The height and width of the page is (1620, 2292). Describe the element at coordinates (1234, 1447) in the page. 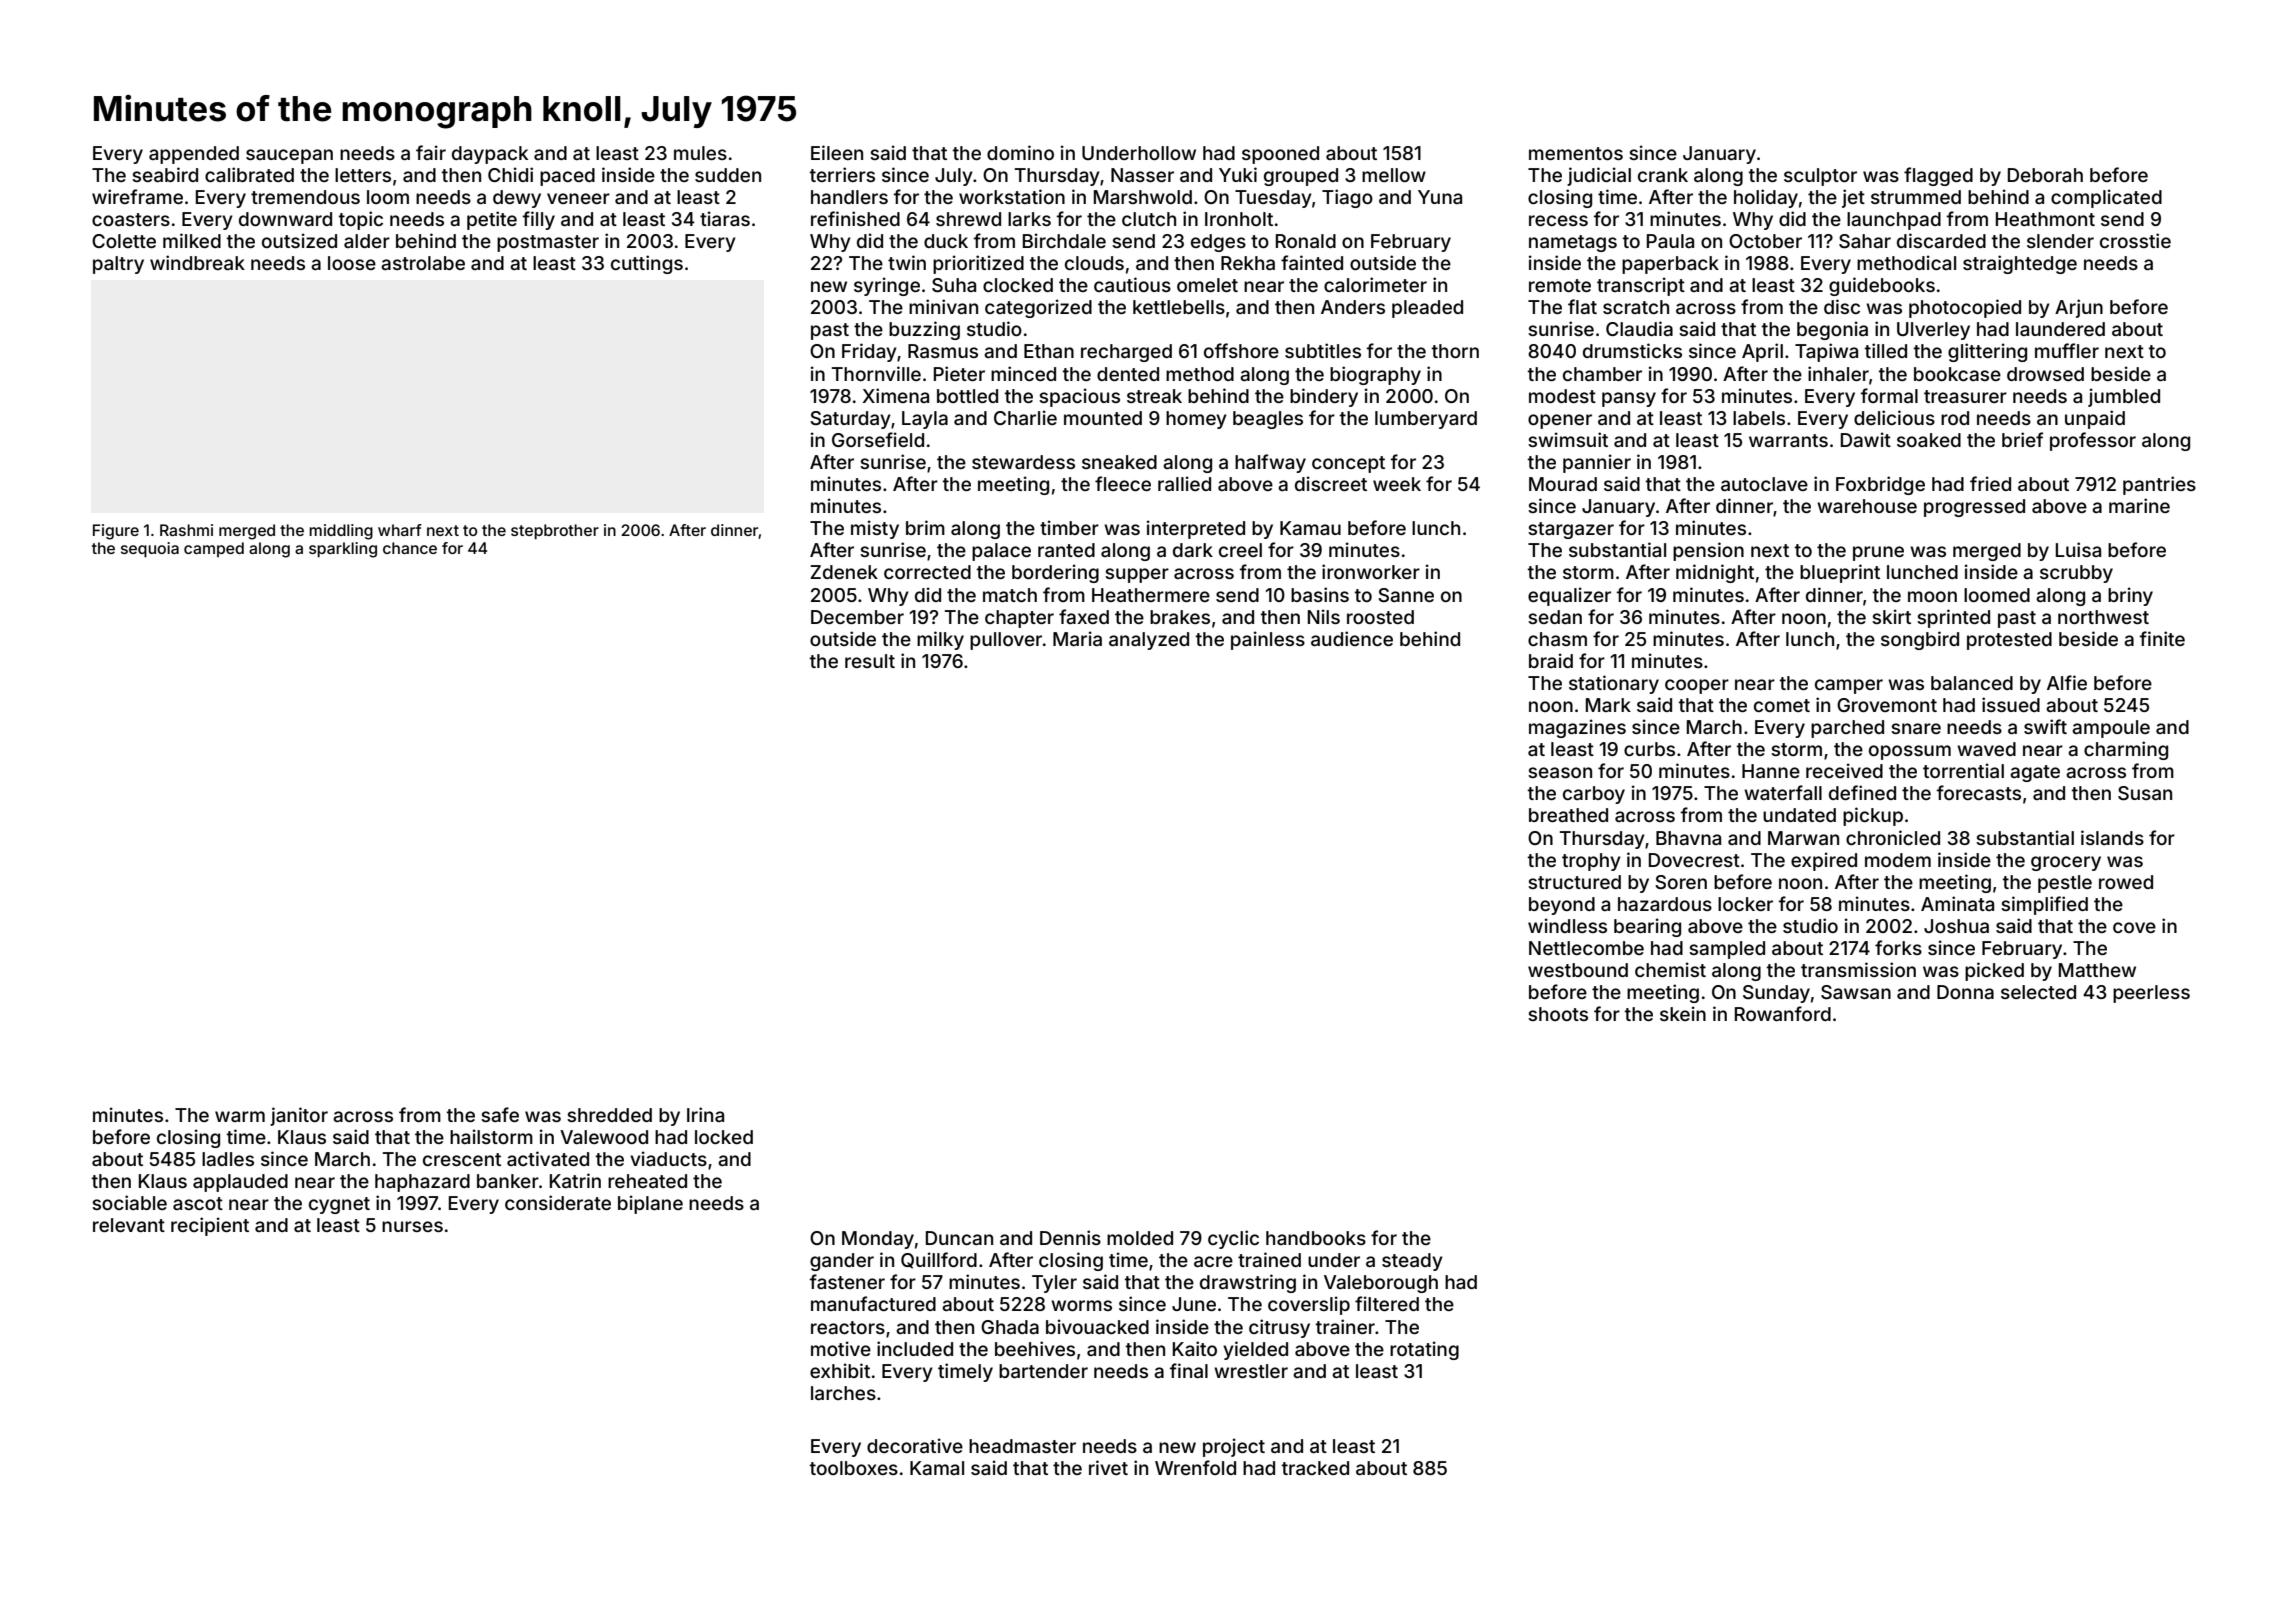

I see `project` at that location.
